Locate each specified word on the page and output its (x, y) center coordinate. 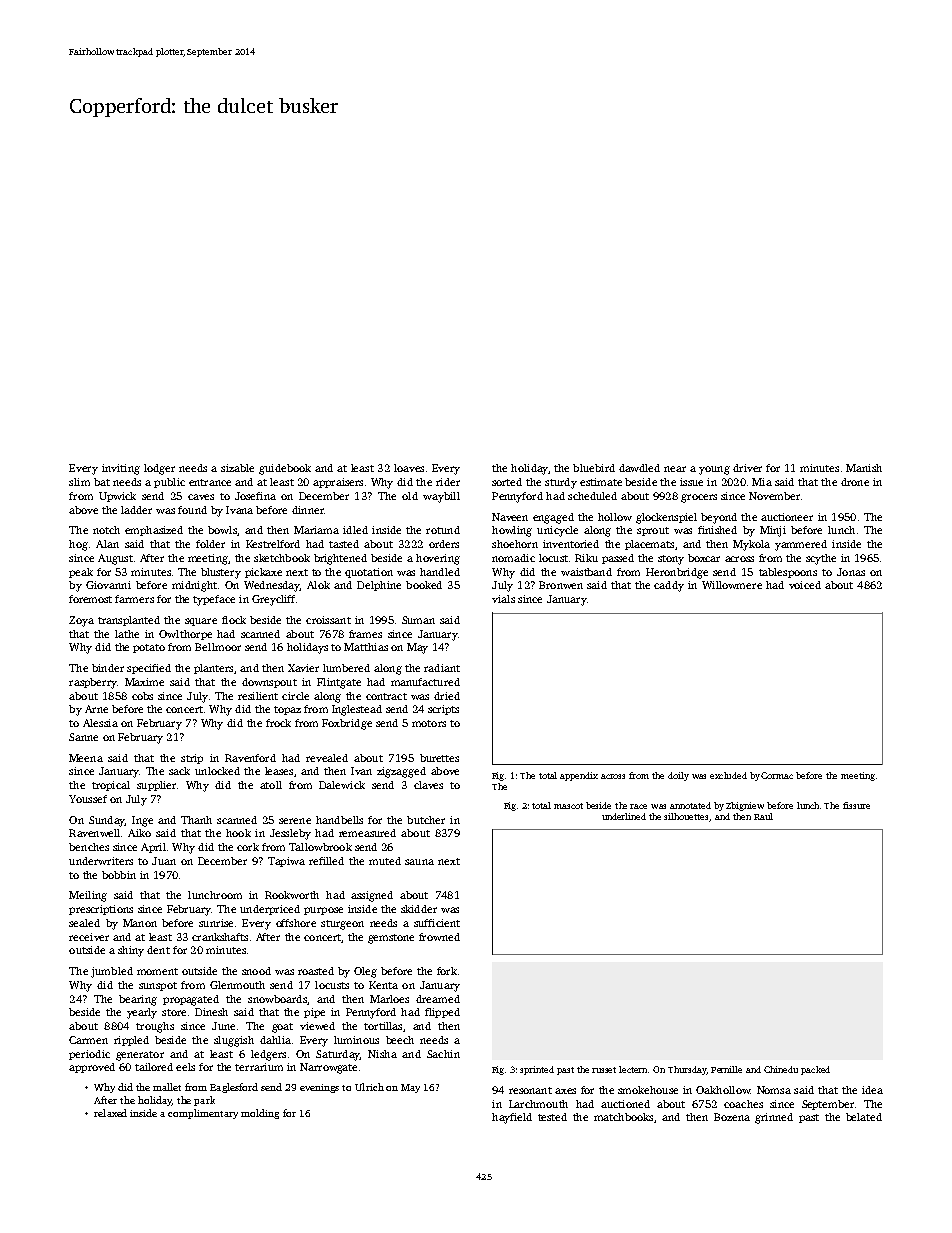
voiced (805, 585)
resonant (530, 1090)
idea (872, 1090)
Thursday (687, 1070)
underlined (624, 816)
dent (158, 950)
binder (108, 668)
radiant (442, 668)
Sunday (107, 821)
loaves (409, 468)
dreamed (438, 999)
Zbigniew (745, 806)
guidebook (285, 469)
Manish (864, 468)
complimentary (203, 1114)
